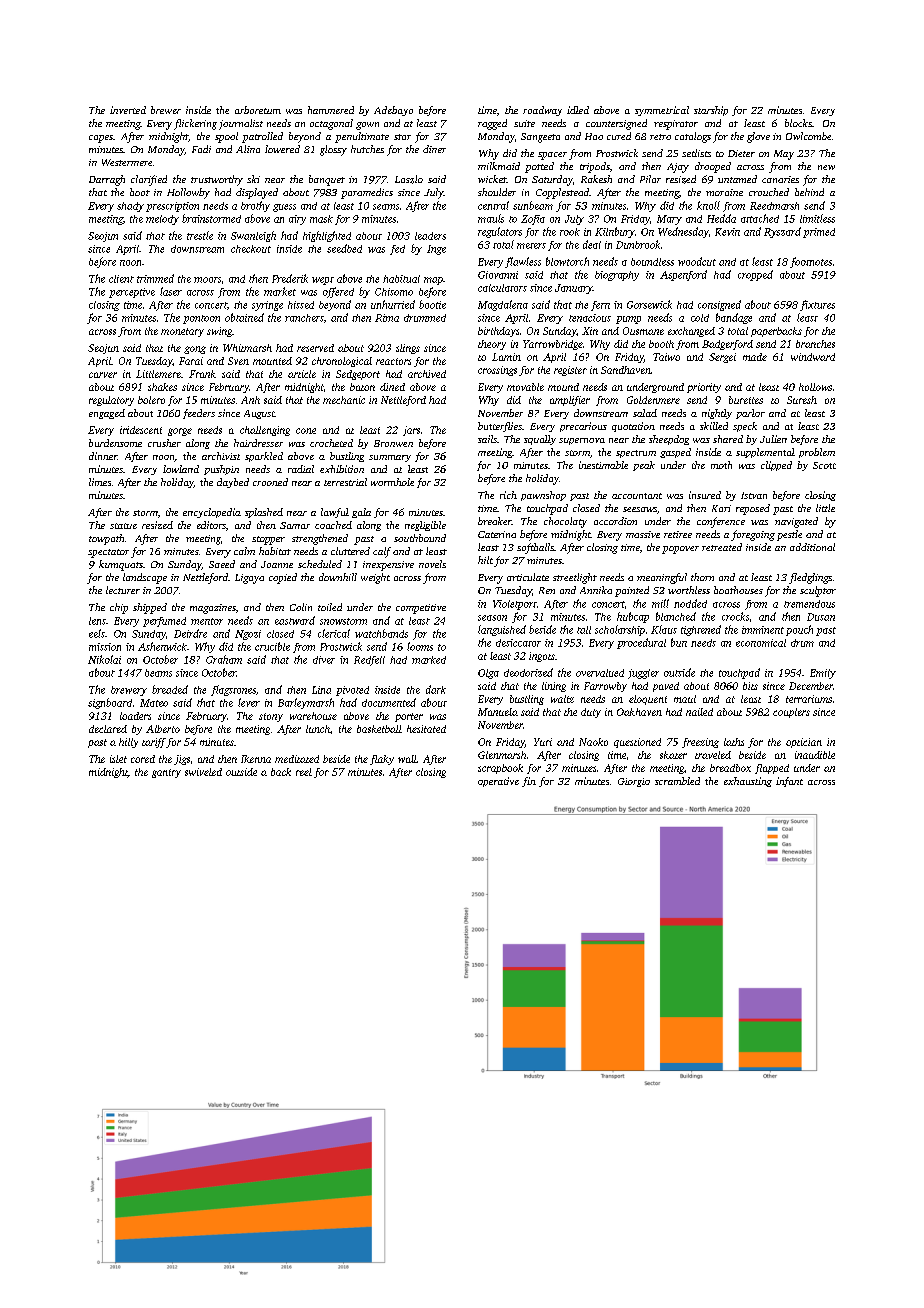  Describe the element at coordinates (542, 111) in the screenshot. I see `roadway` at that location.
